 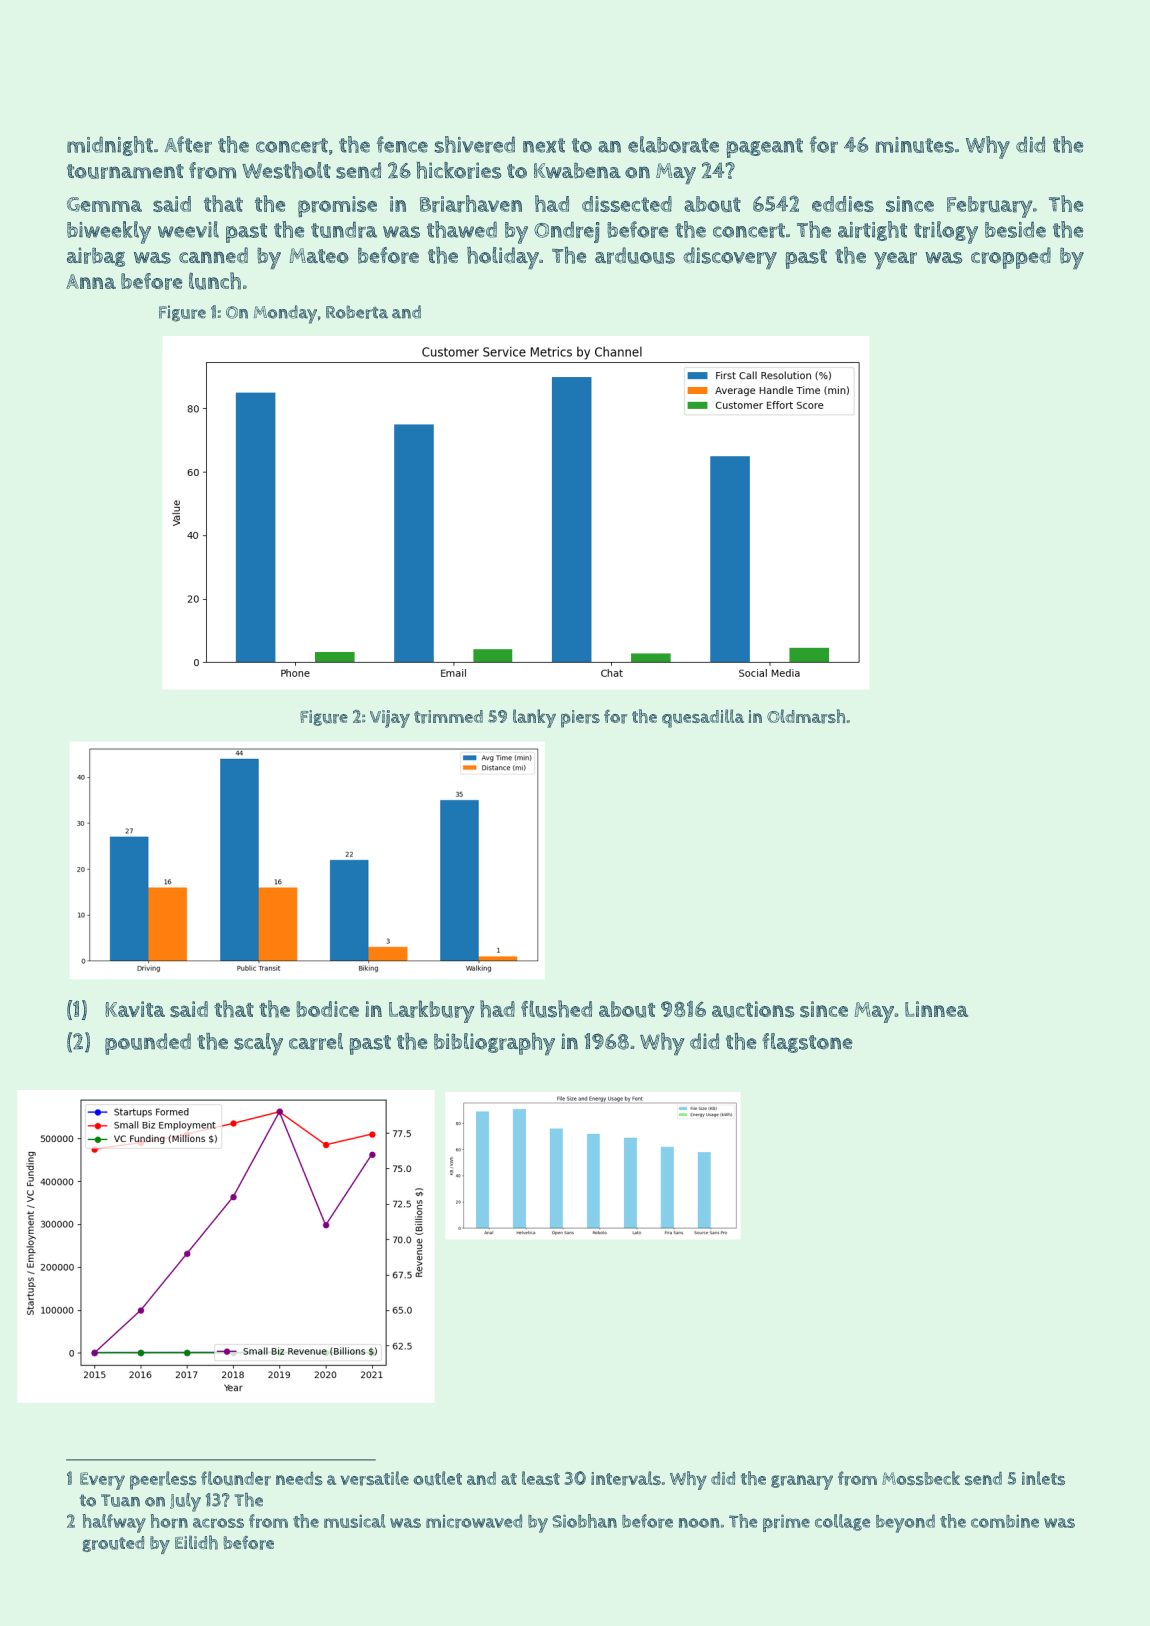 What do you see at coordinates (494, 1044) in the image?
I see `bibliography` at bounding box center [494, 1044].
